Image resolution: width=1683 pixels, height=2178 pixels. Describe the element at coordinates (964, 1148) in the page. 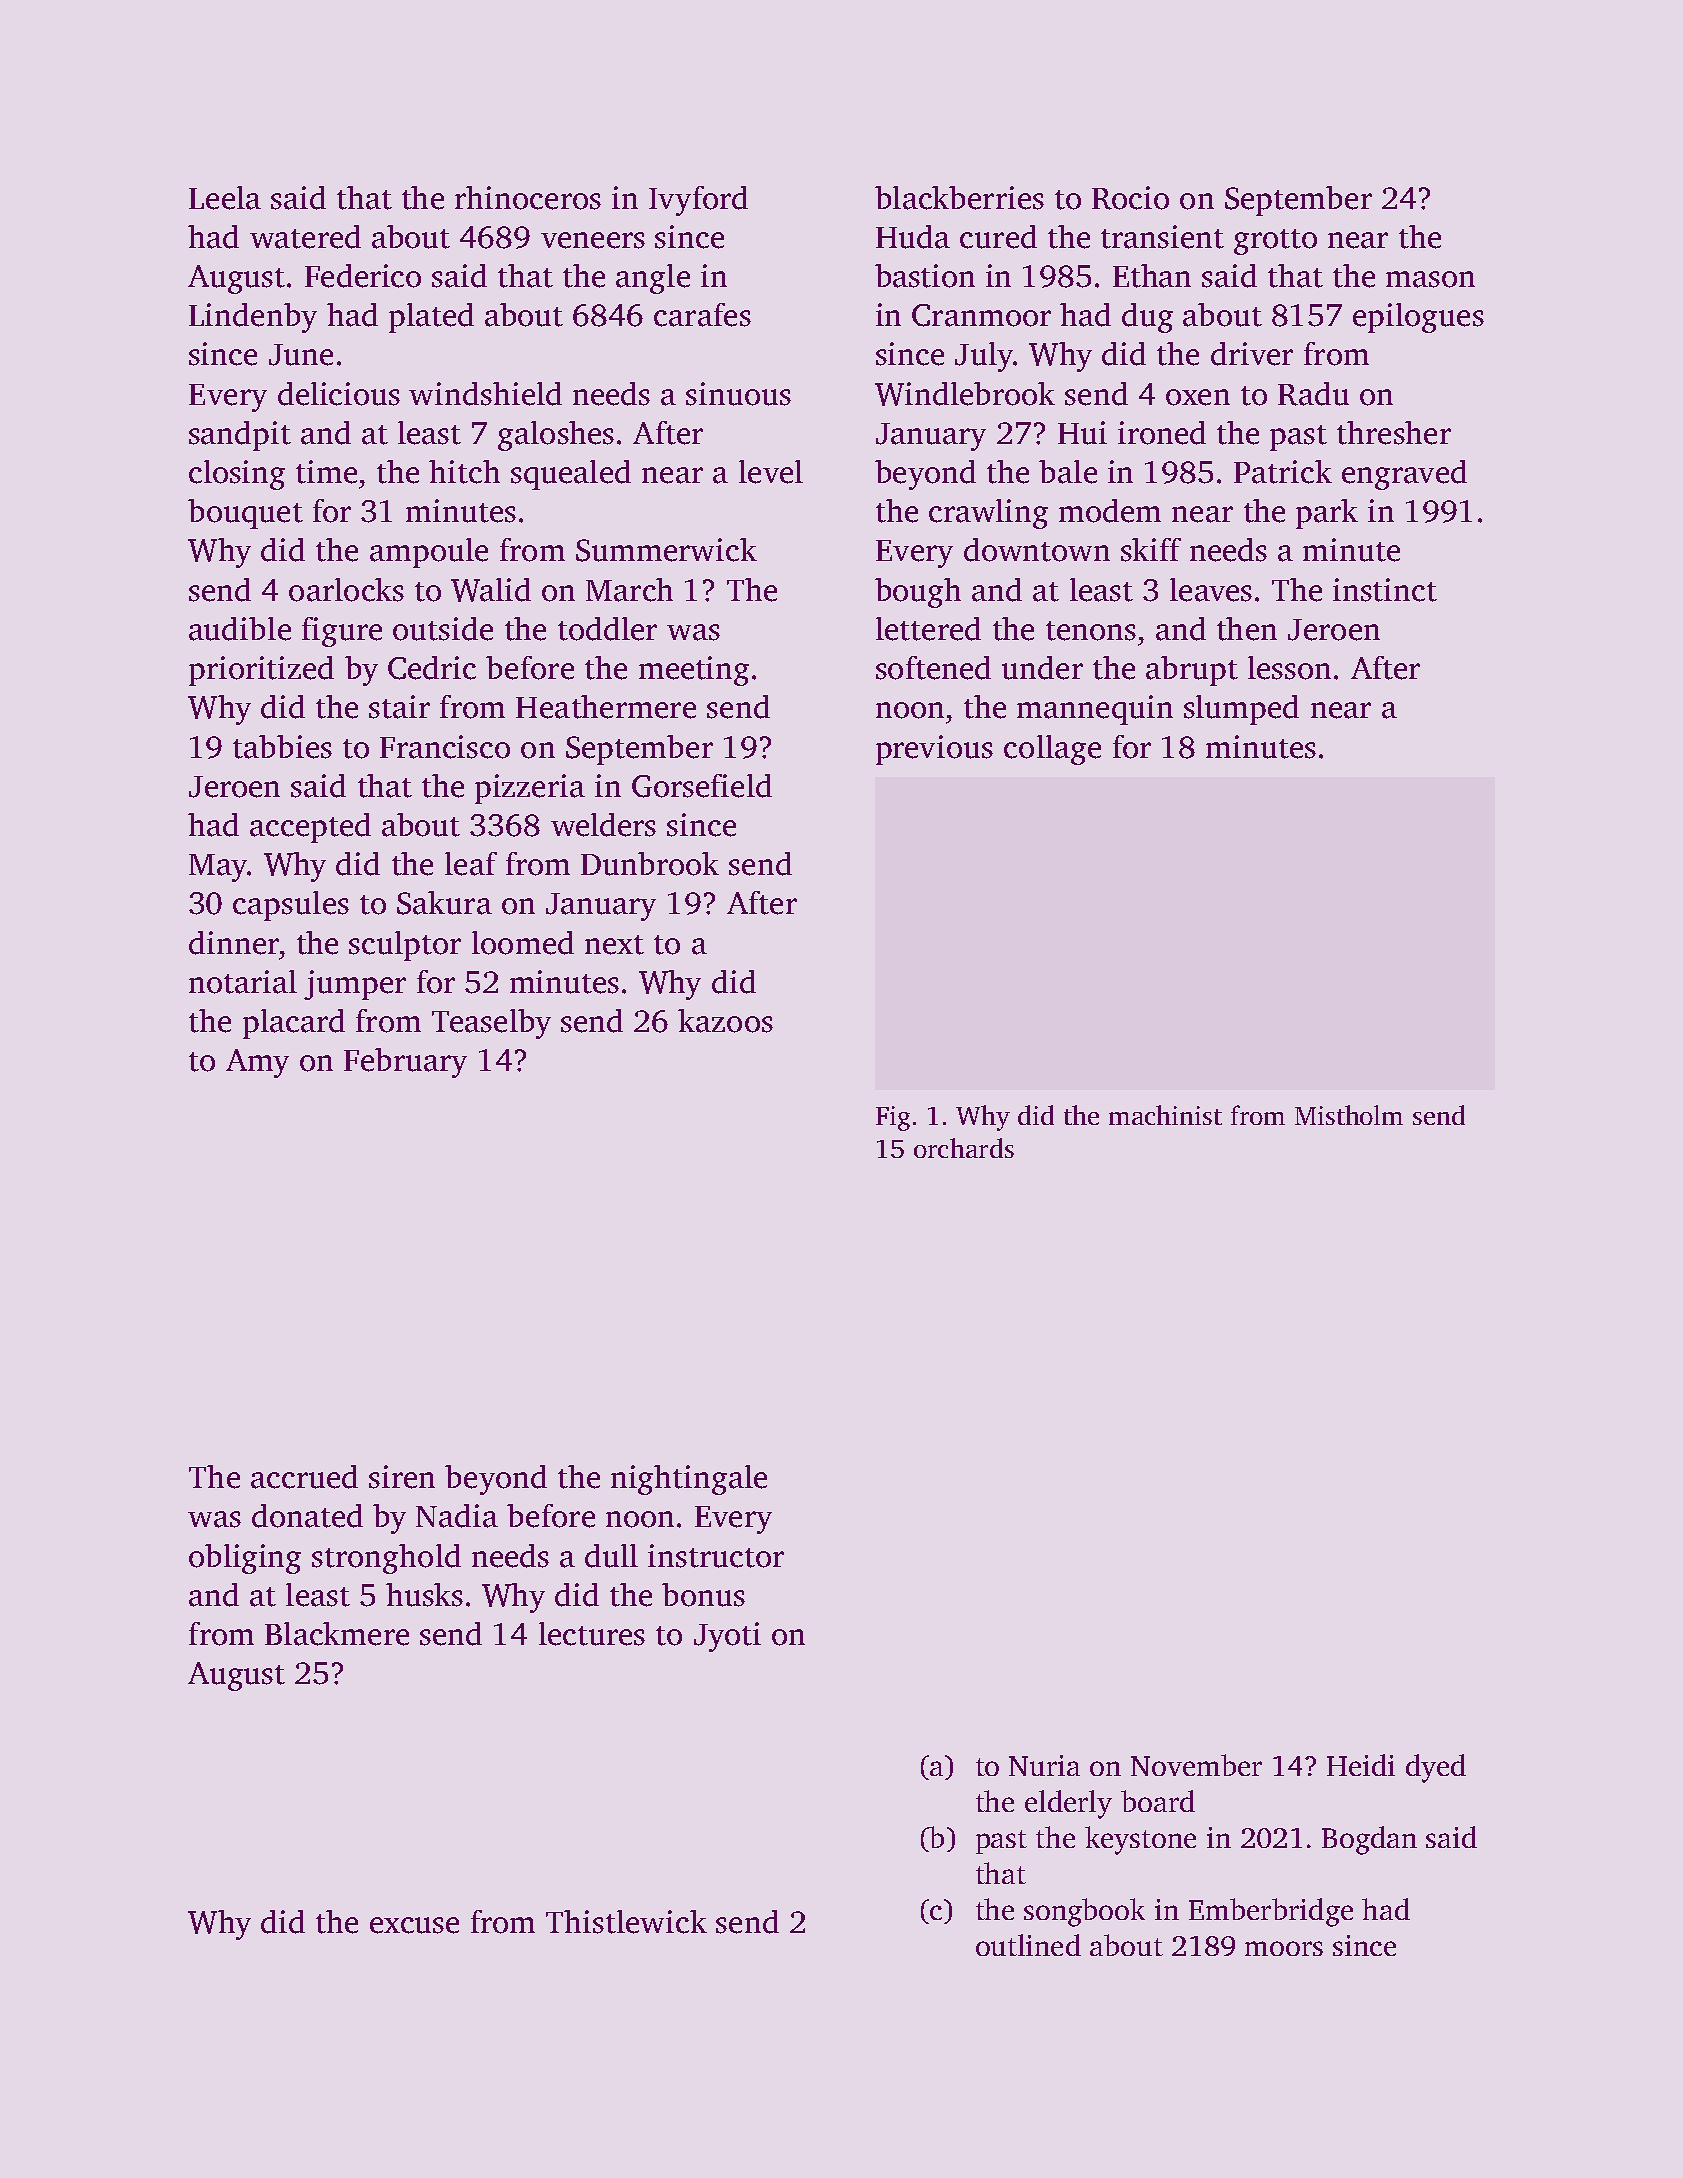

I see `orchards` at that location.
